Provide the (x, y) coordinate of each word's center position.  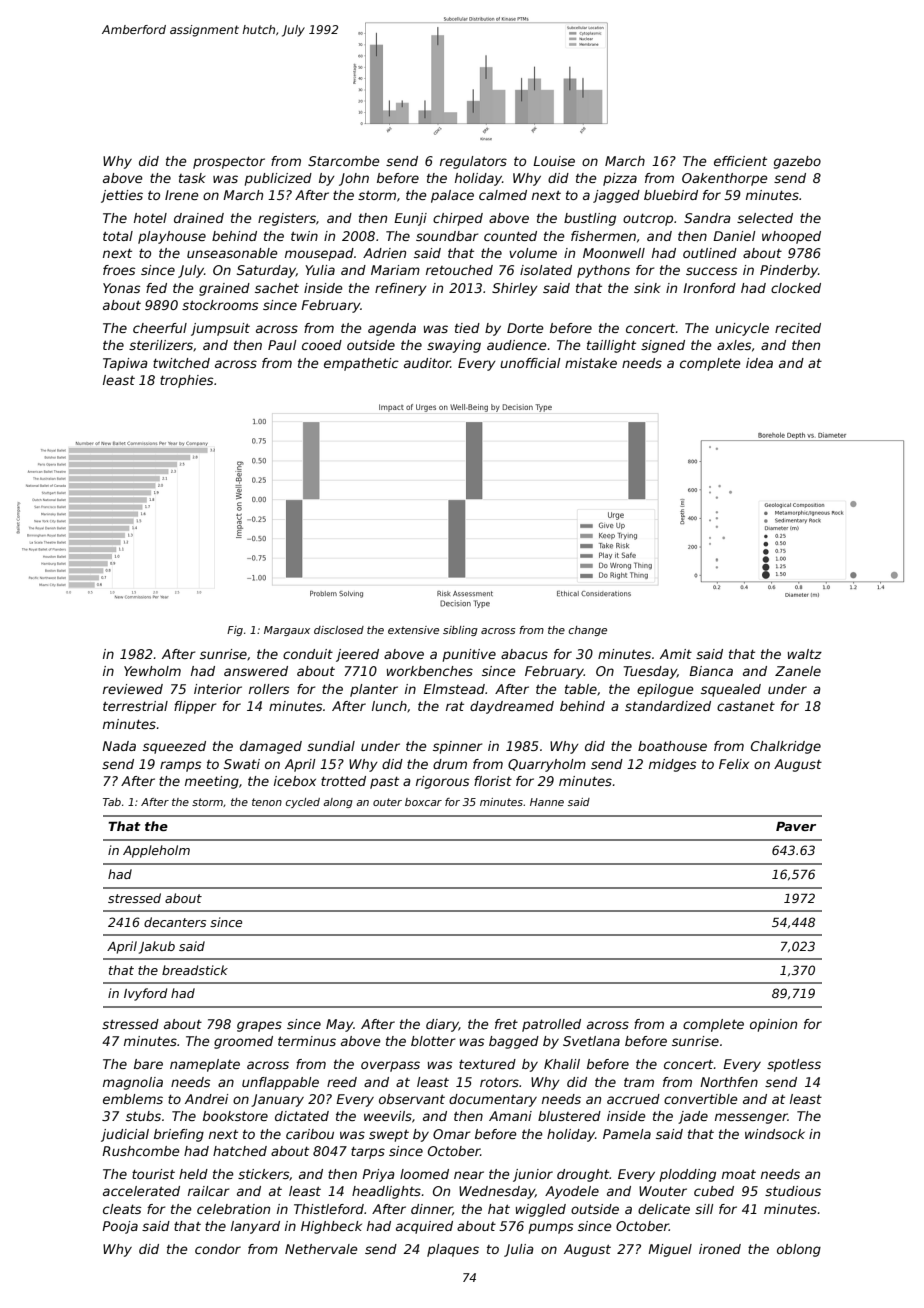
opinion (773, 1025)
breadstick (195, 970)
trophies (186, 381)
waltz (805, 654)
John (354, 179)
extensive (413, 630)
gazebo (797, 162)
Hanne (547, 802)
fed (156, 288)
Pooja (120, 1227)
